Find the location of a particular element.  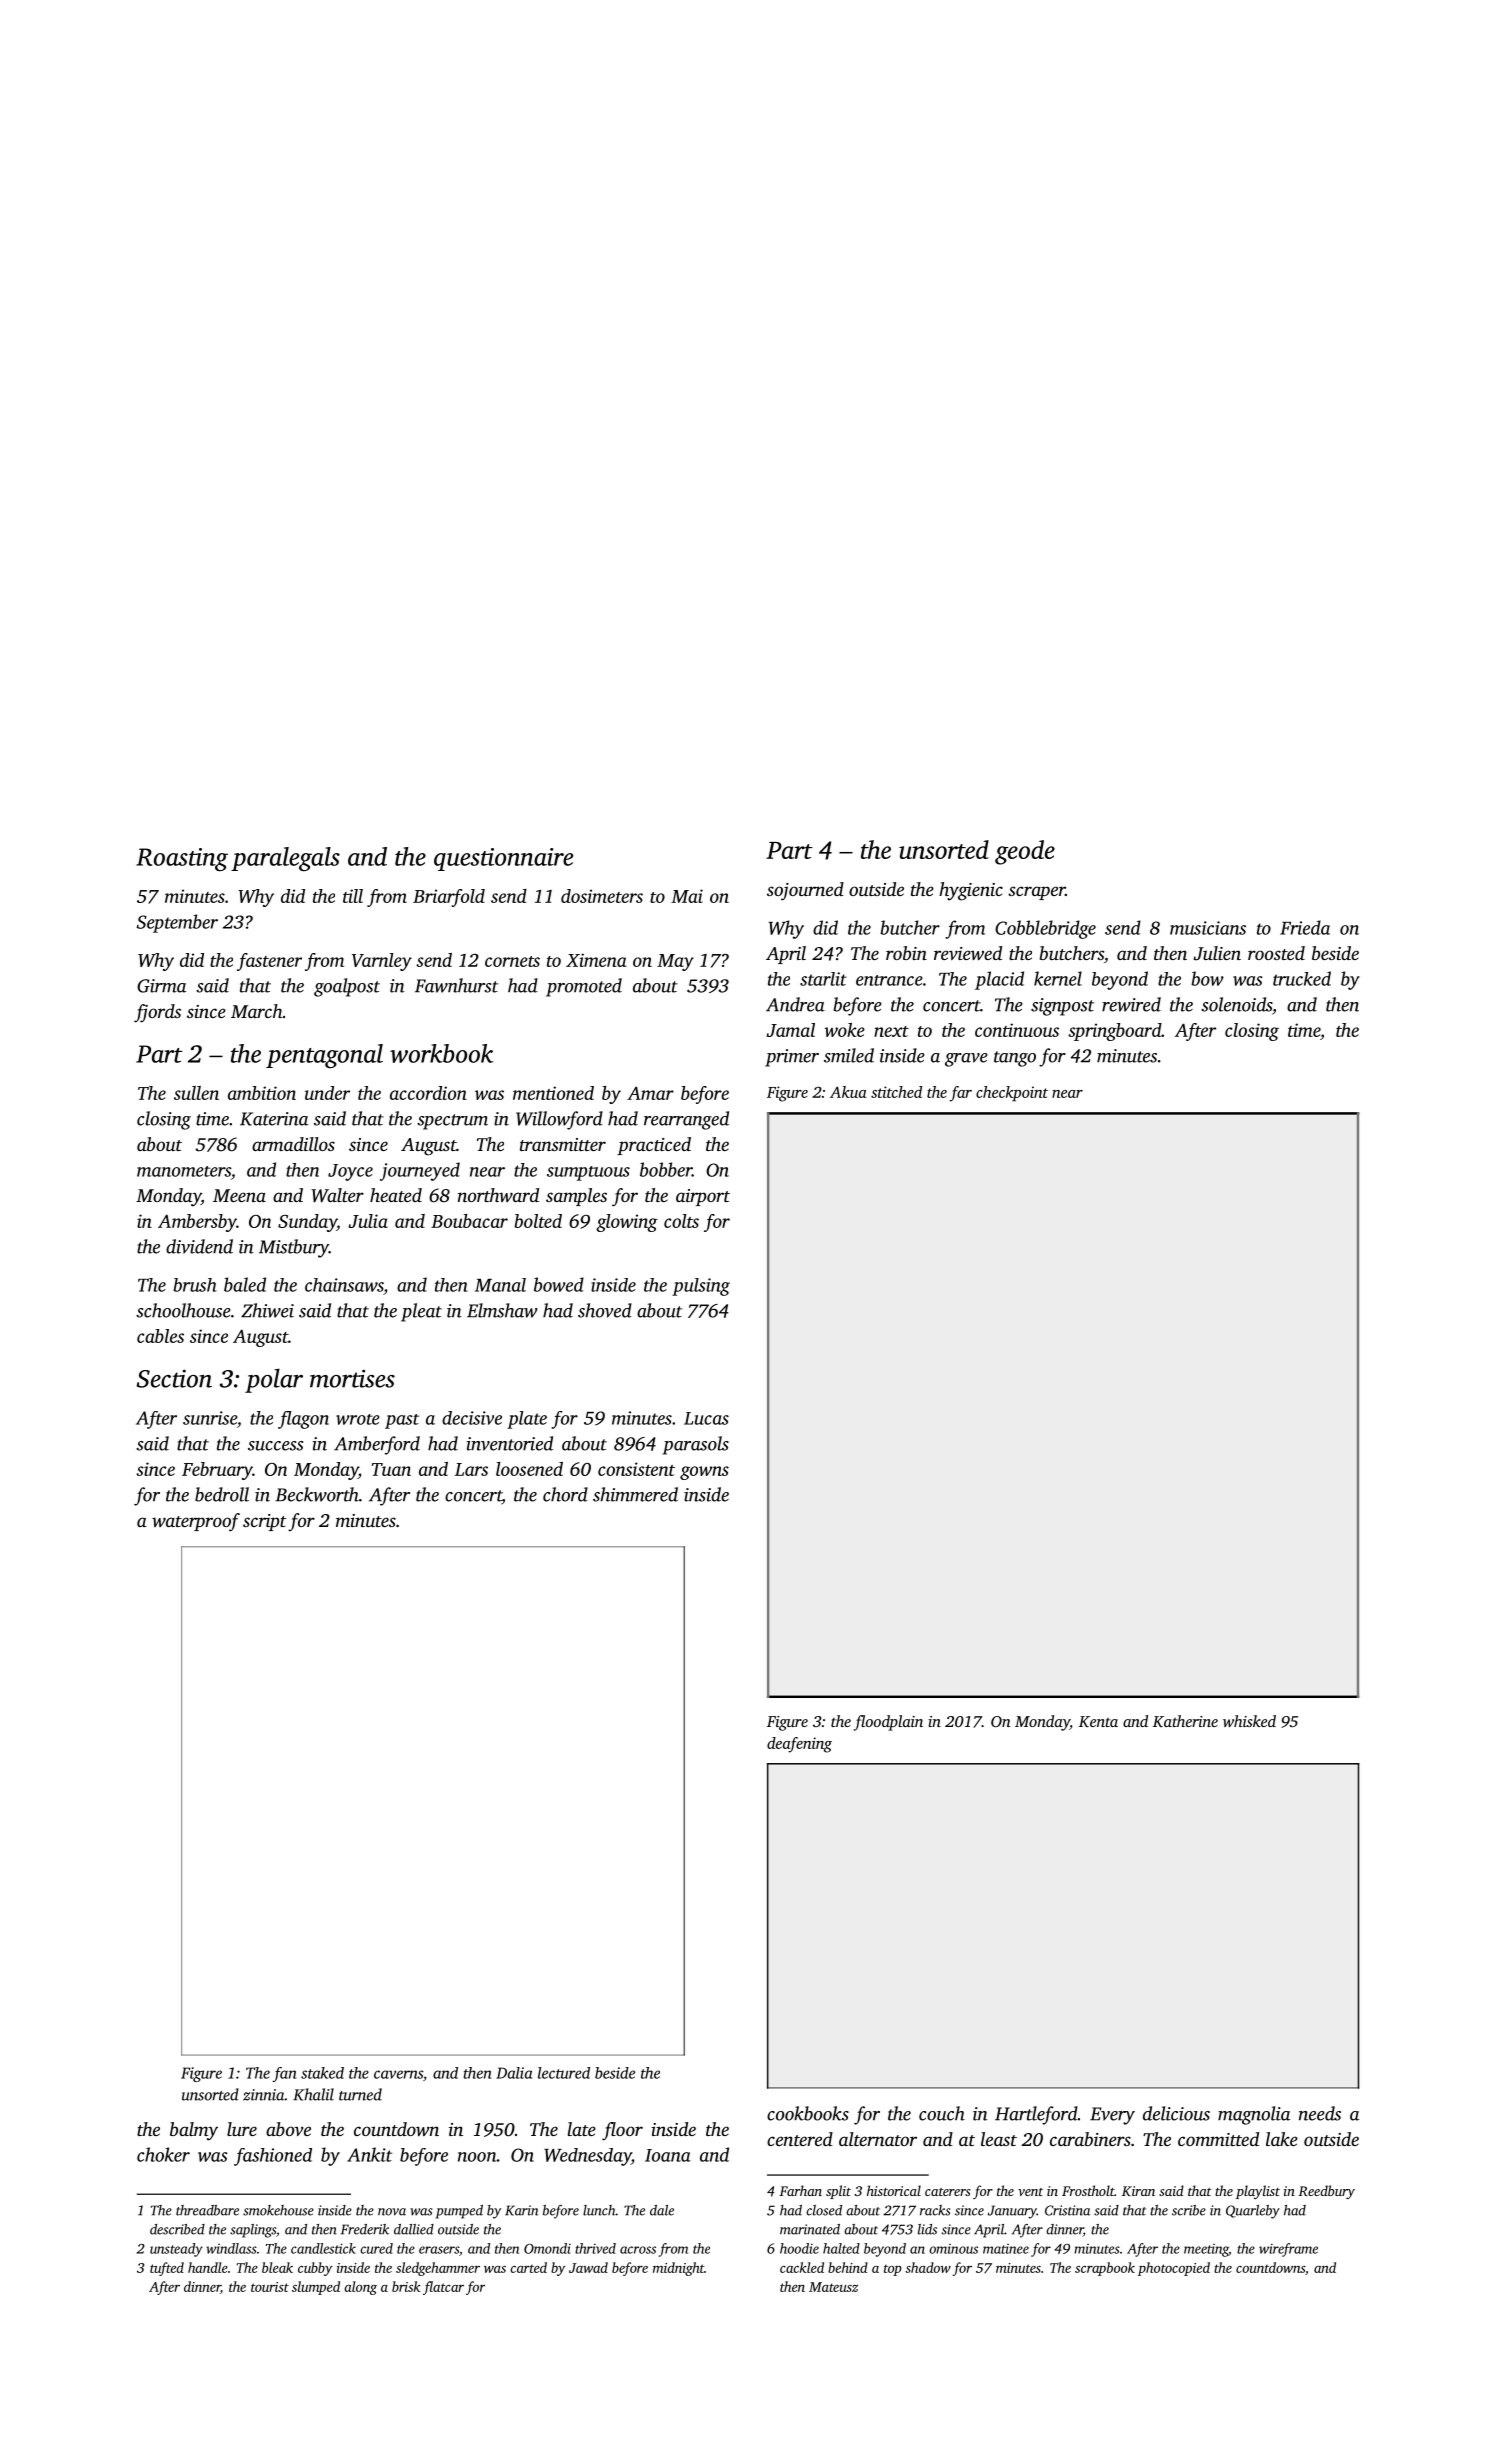

fan is located at coordinates (284, 2074).
